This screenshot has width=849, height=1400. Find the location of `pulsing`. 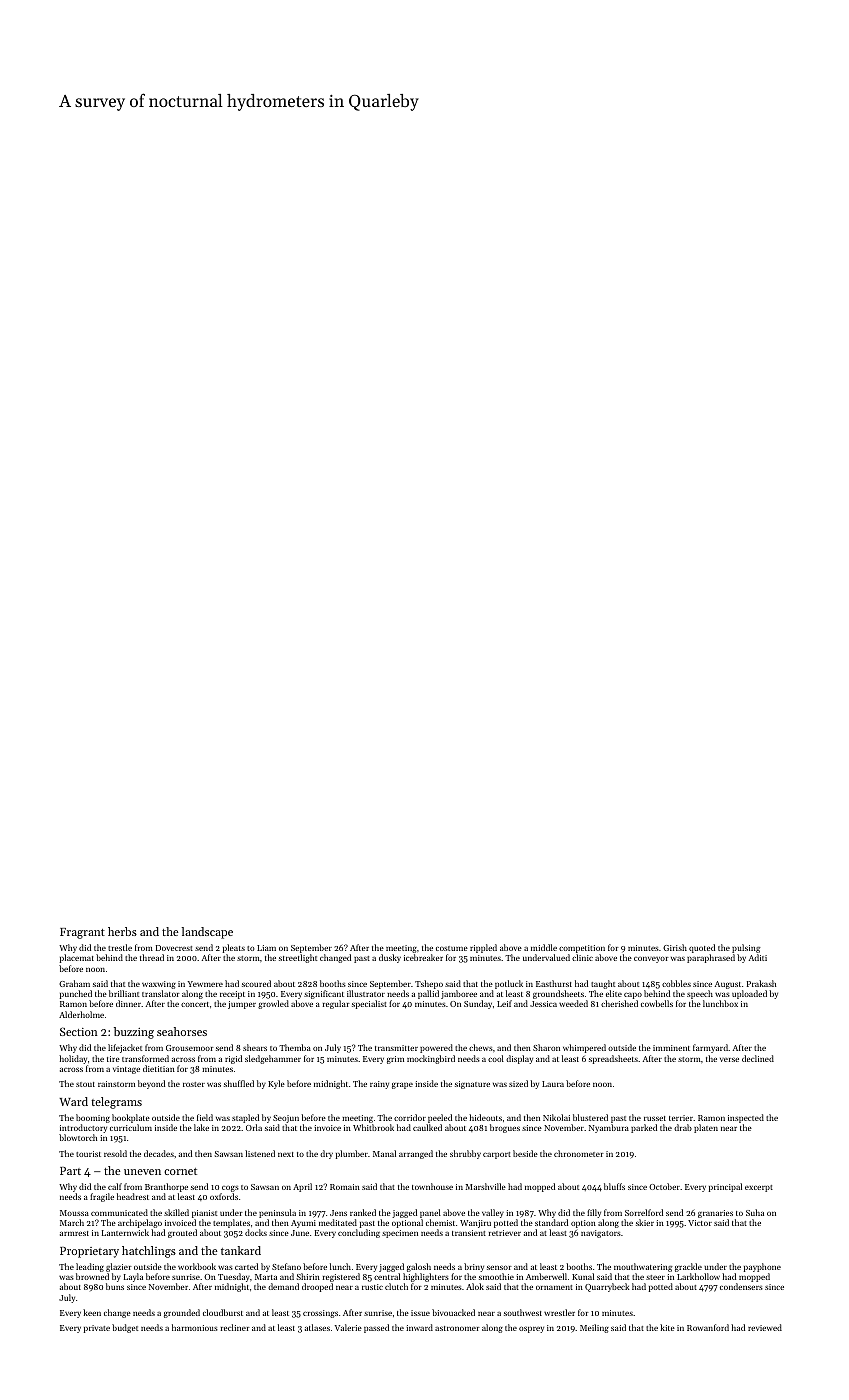

pulsing is located at coordinates (746, 948).
